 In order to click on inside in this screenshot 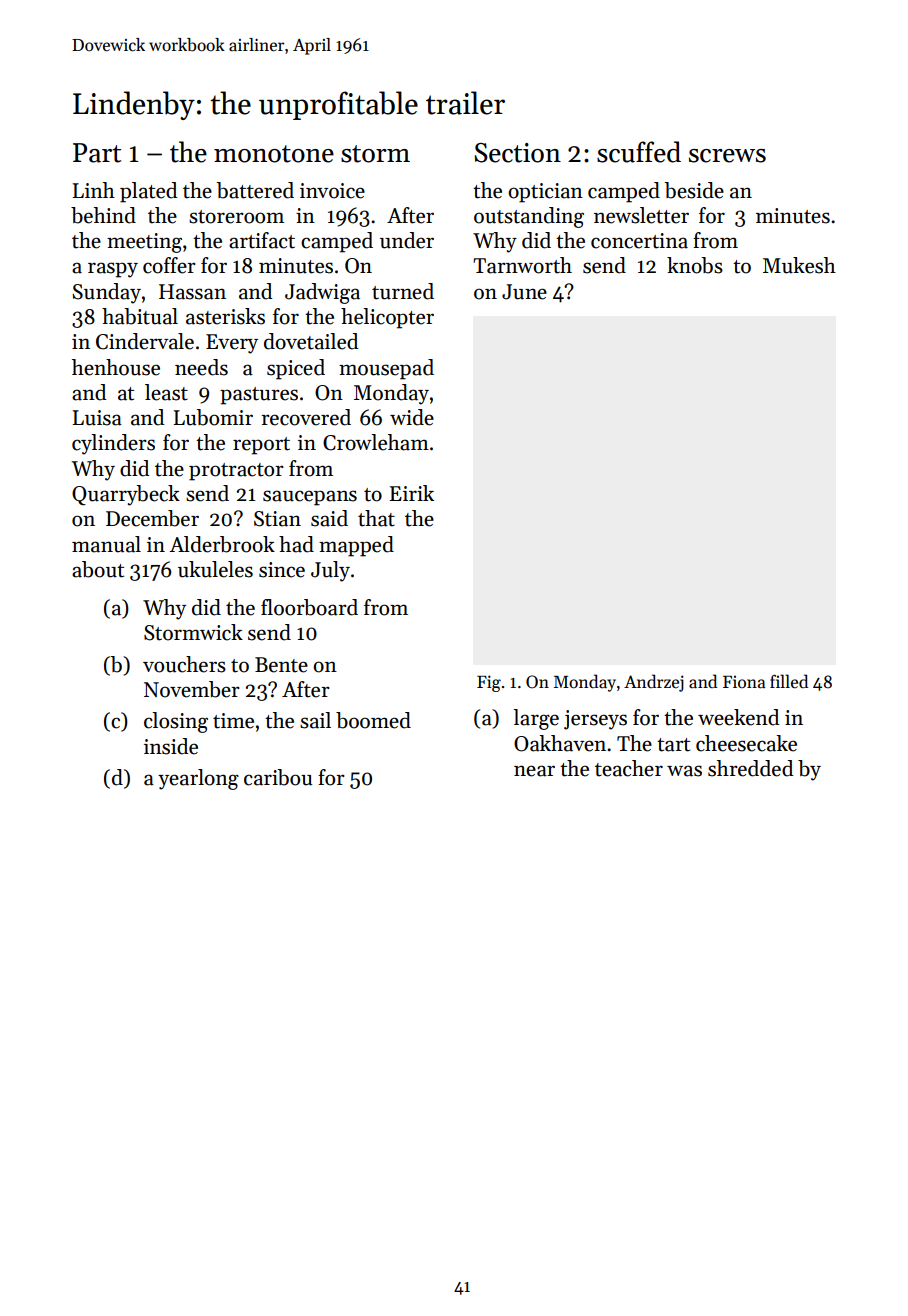, I will do `click(171, 746)`.
